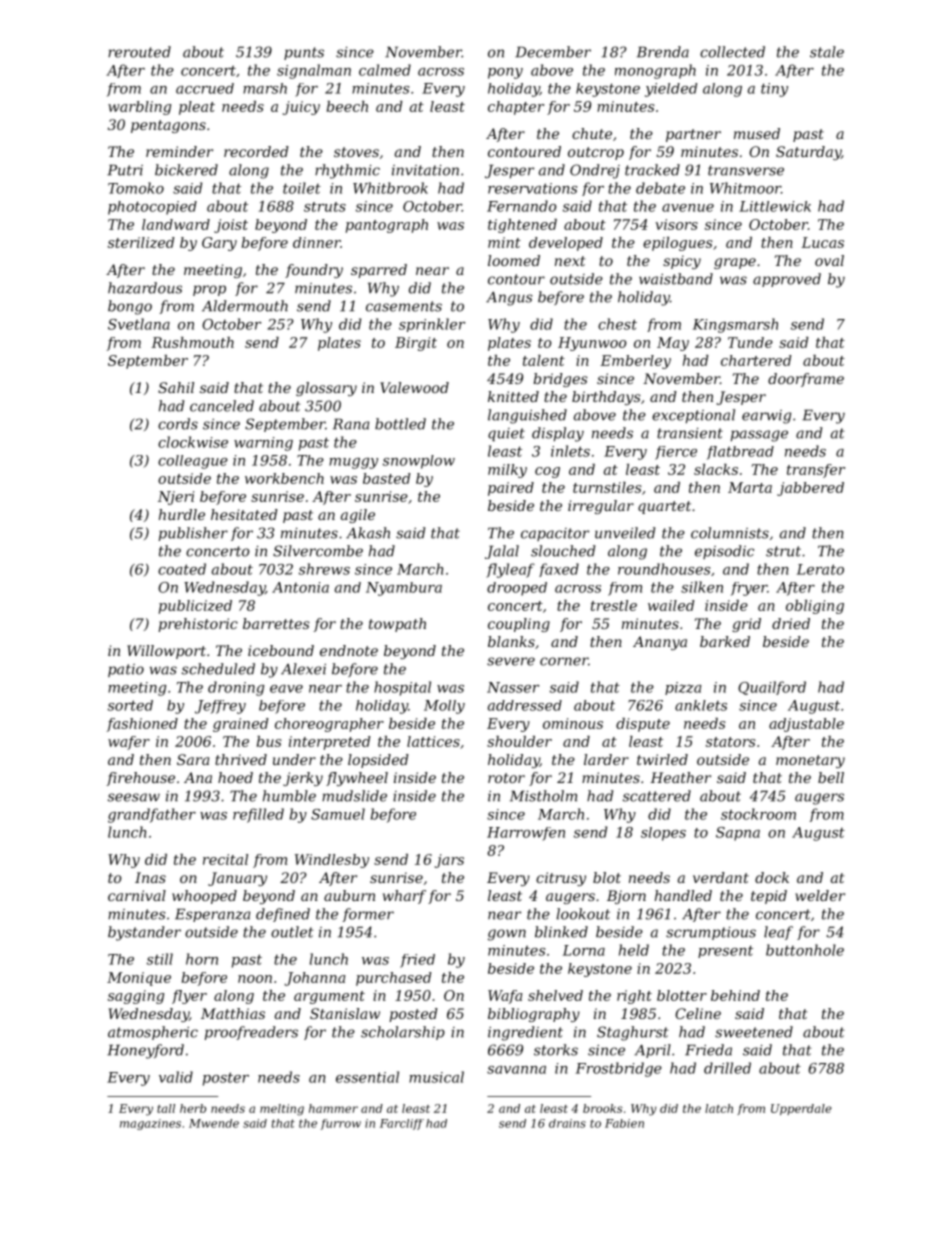 The width and height of the document is (952, 1233). I want to click on valid, so click(176, 1077).
